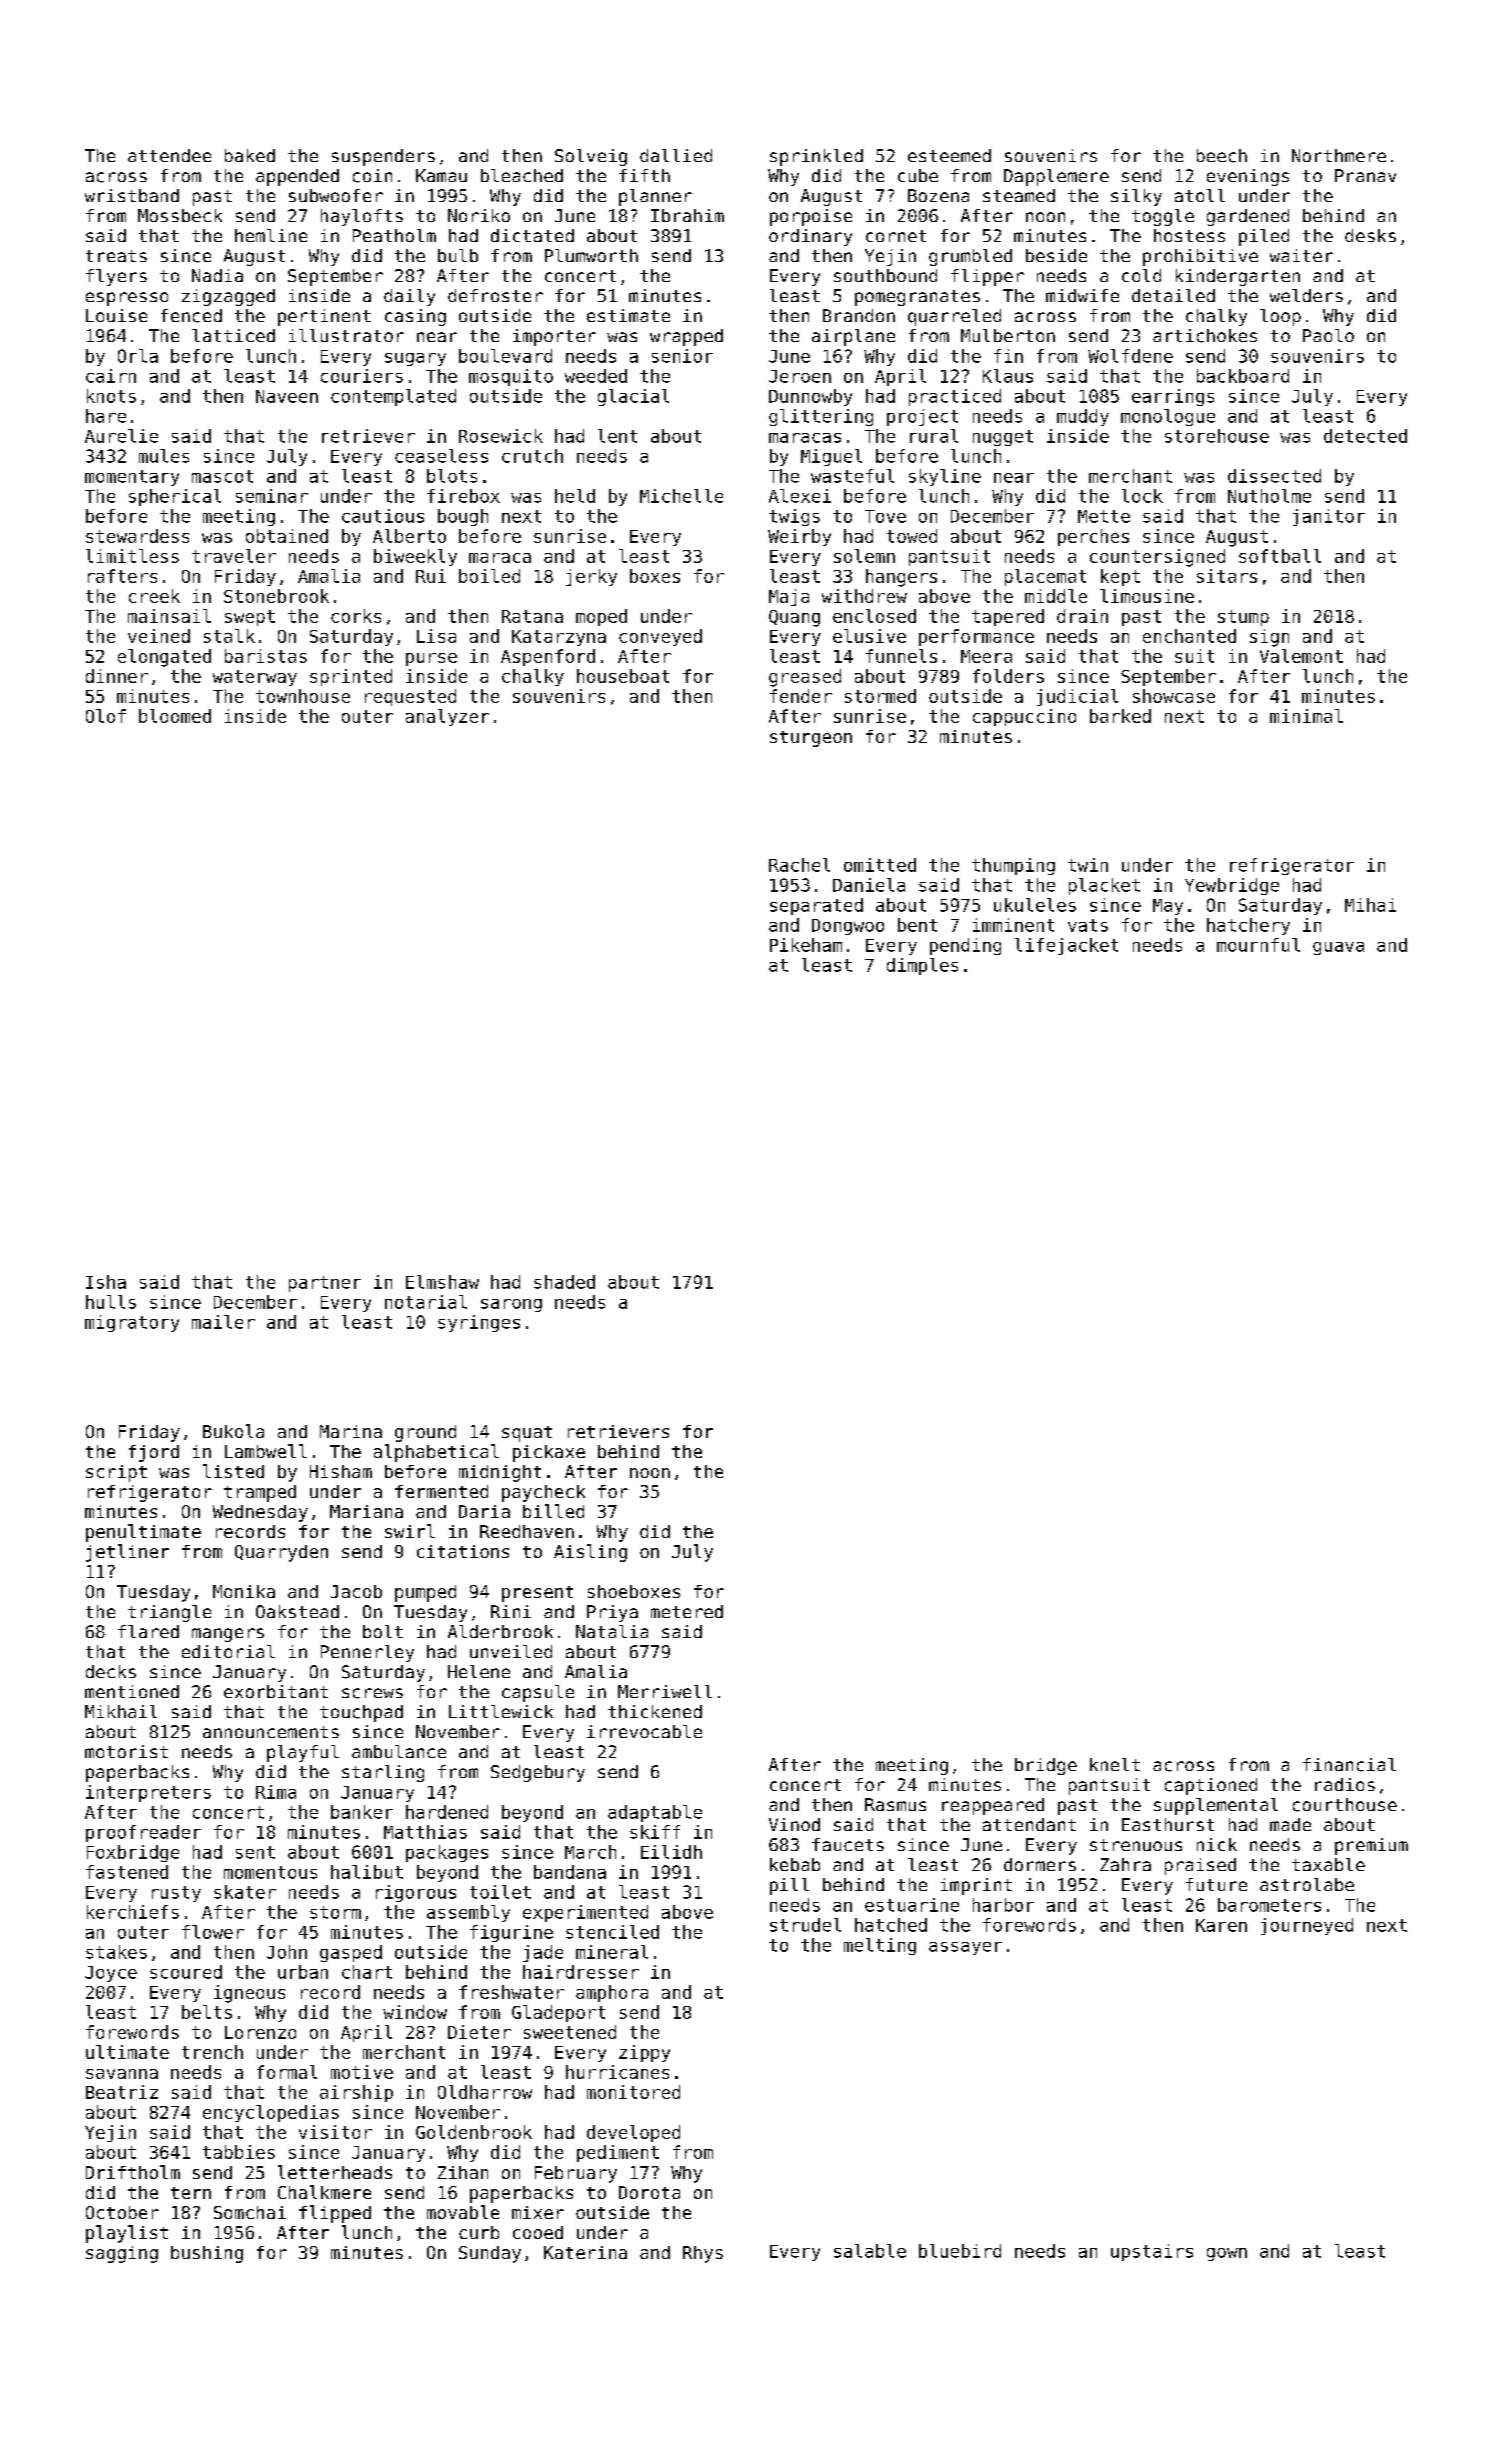 This screenshot has width=1496, height=2464. What do you see at coordinates (154, 1453) in the screenshot?
I see `fjord` at bounding box center [154, 1453].
